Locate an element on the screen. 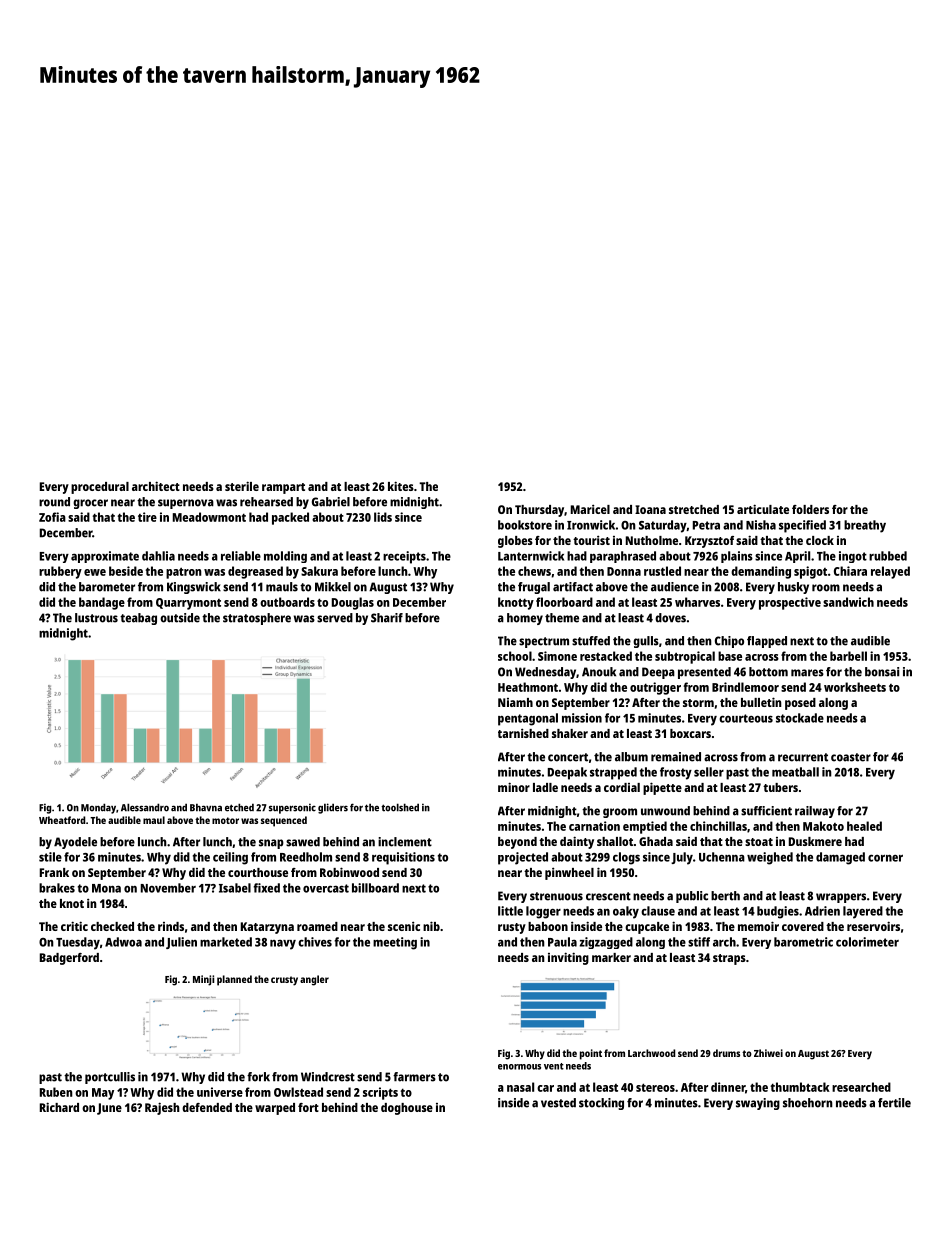  mission is located at coordinates (582, 718).
